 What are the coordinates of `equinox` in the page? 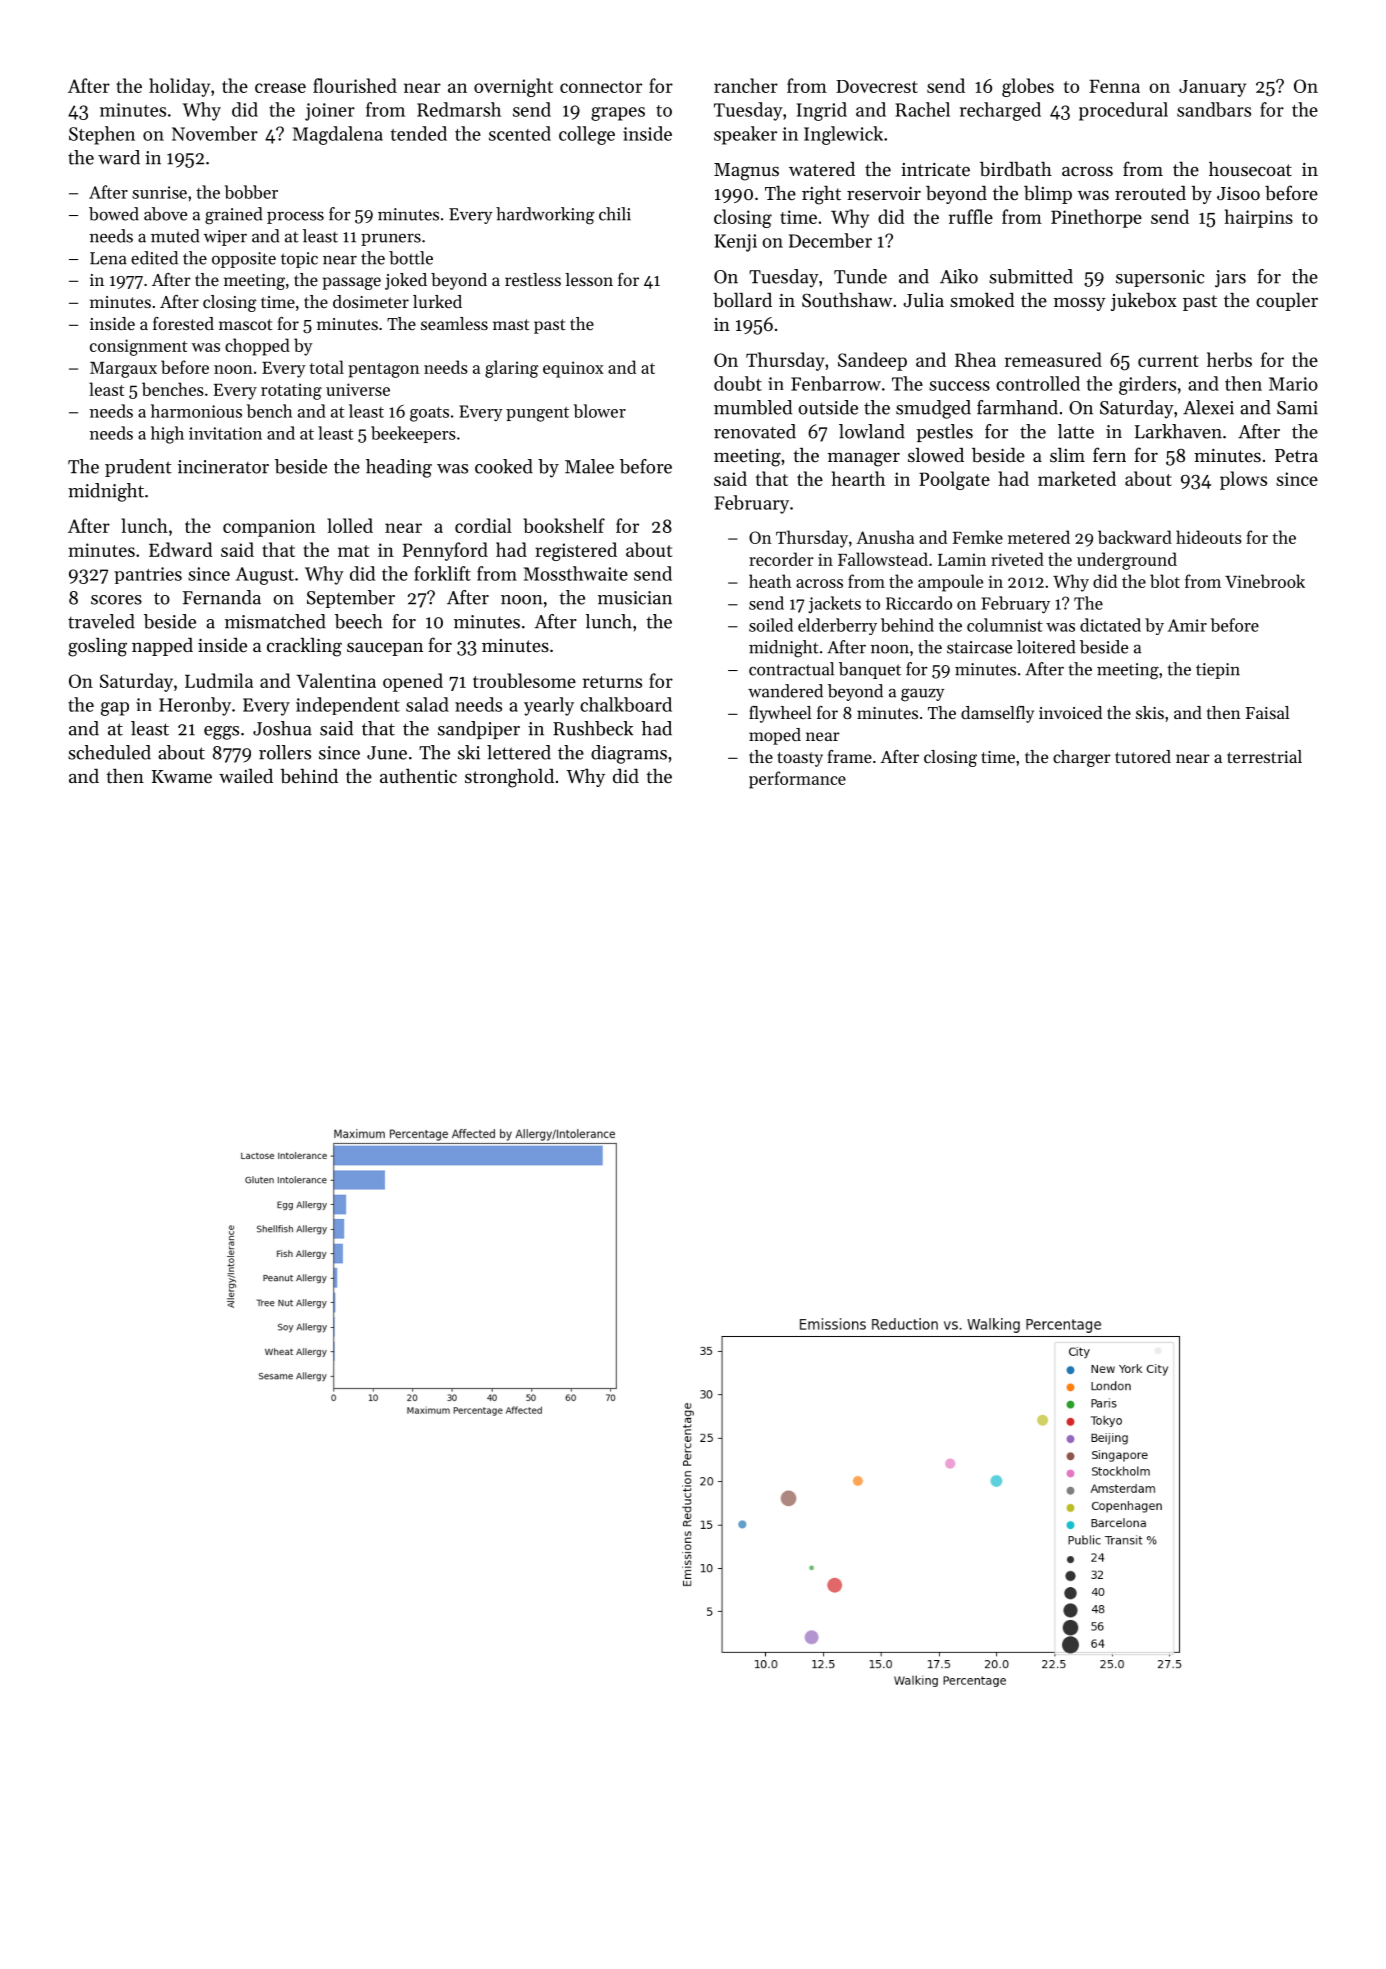 It's located at (573, 369).
